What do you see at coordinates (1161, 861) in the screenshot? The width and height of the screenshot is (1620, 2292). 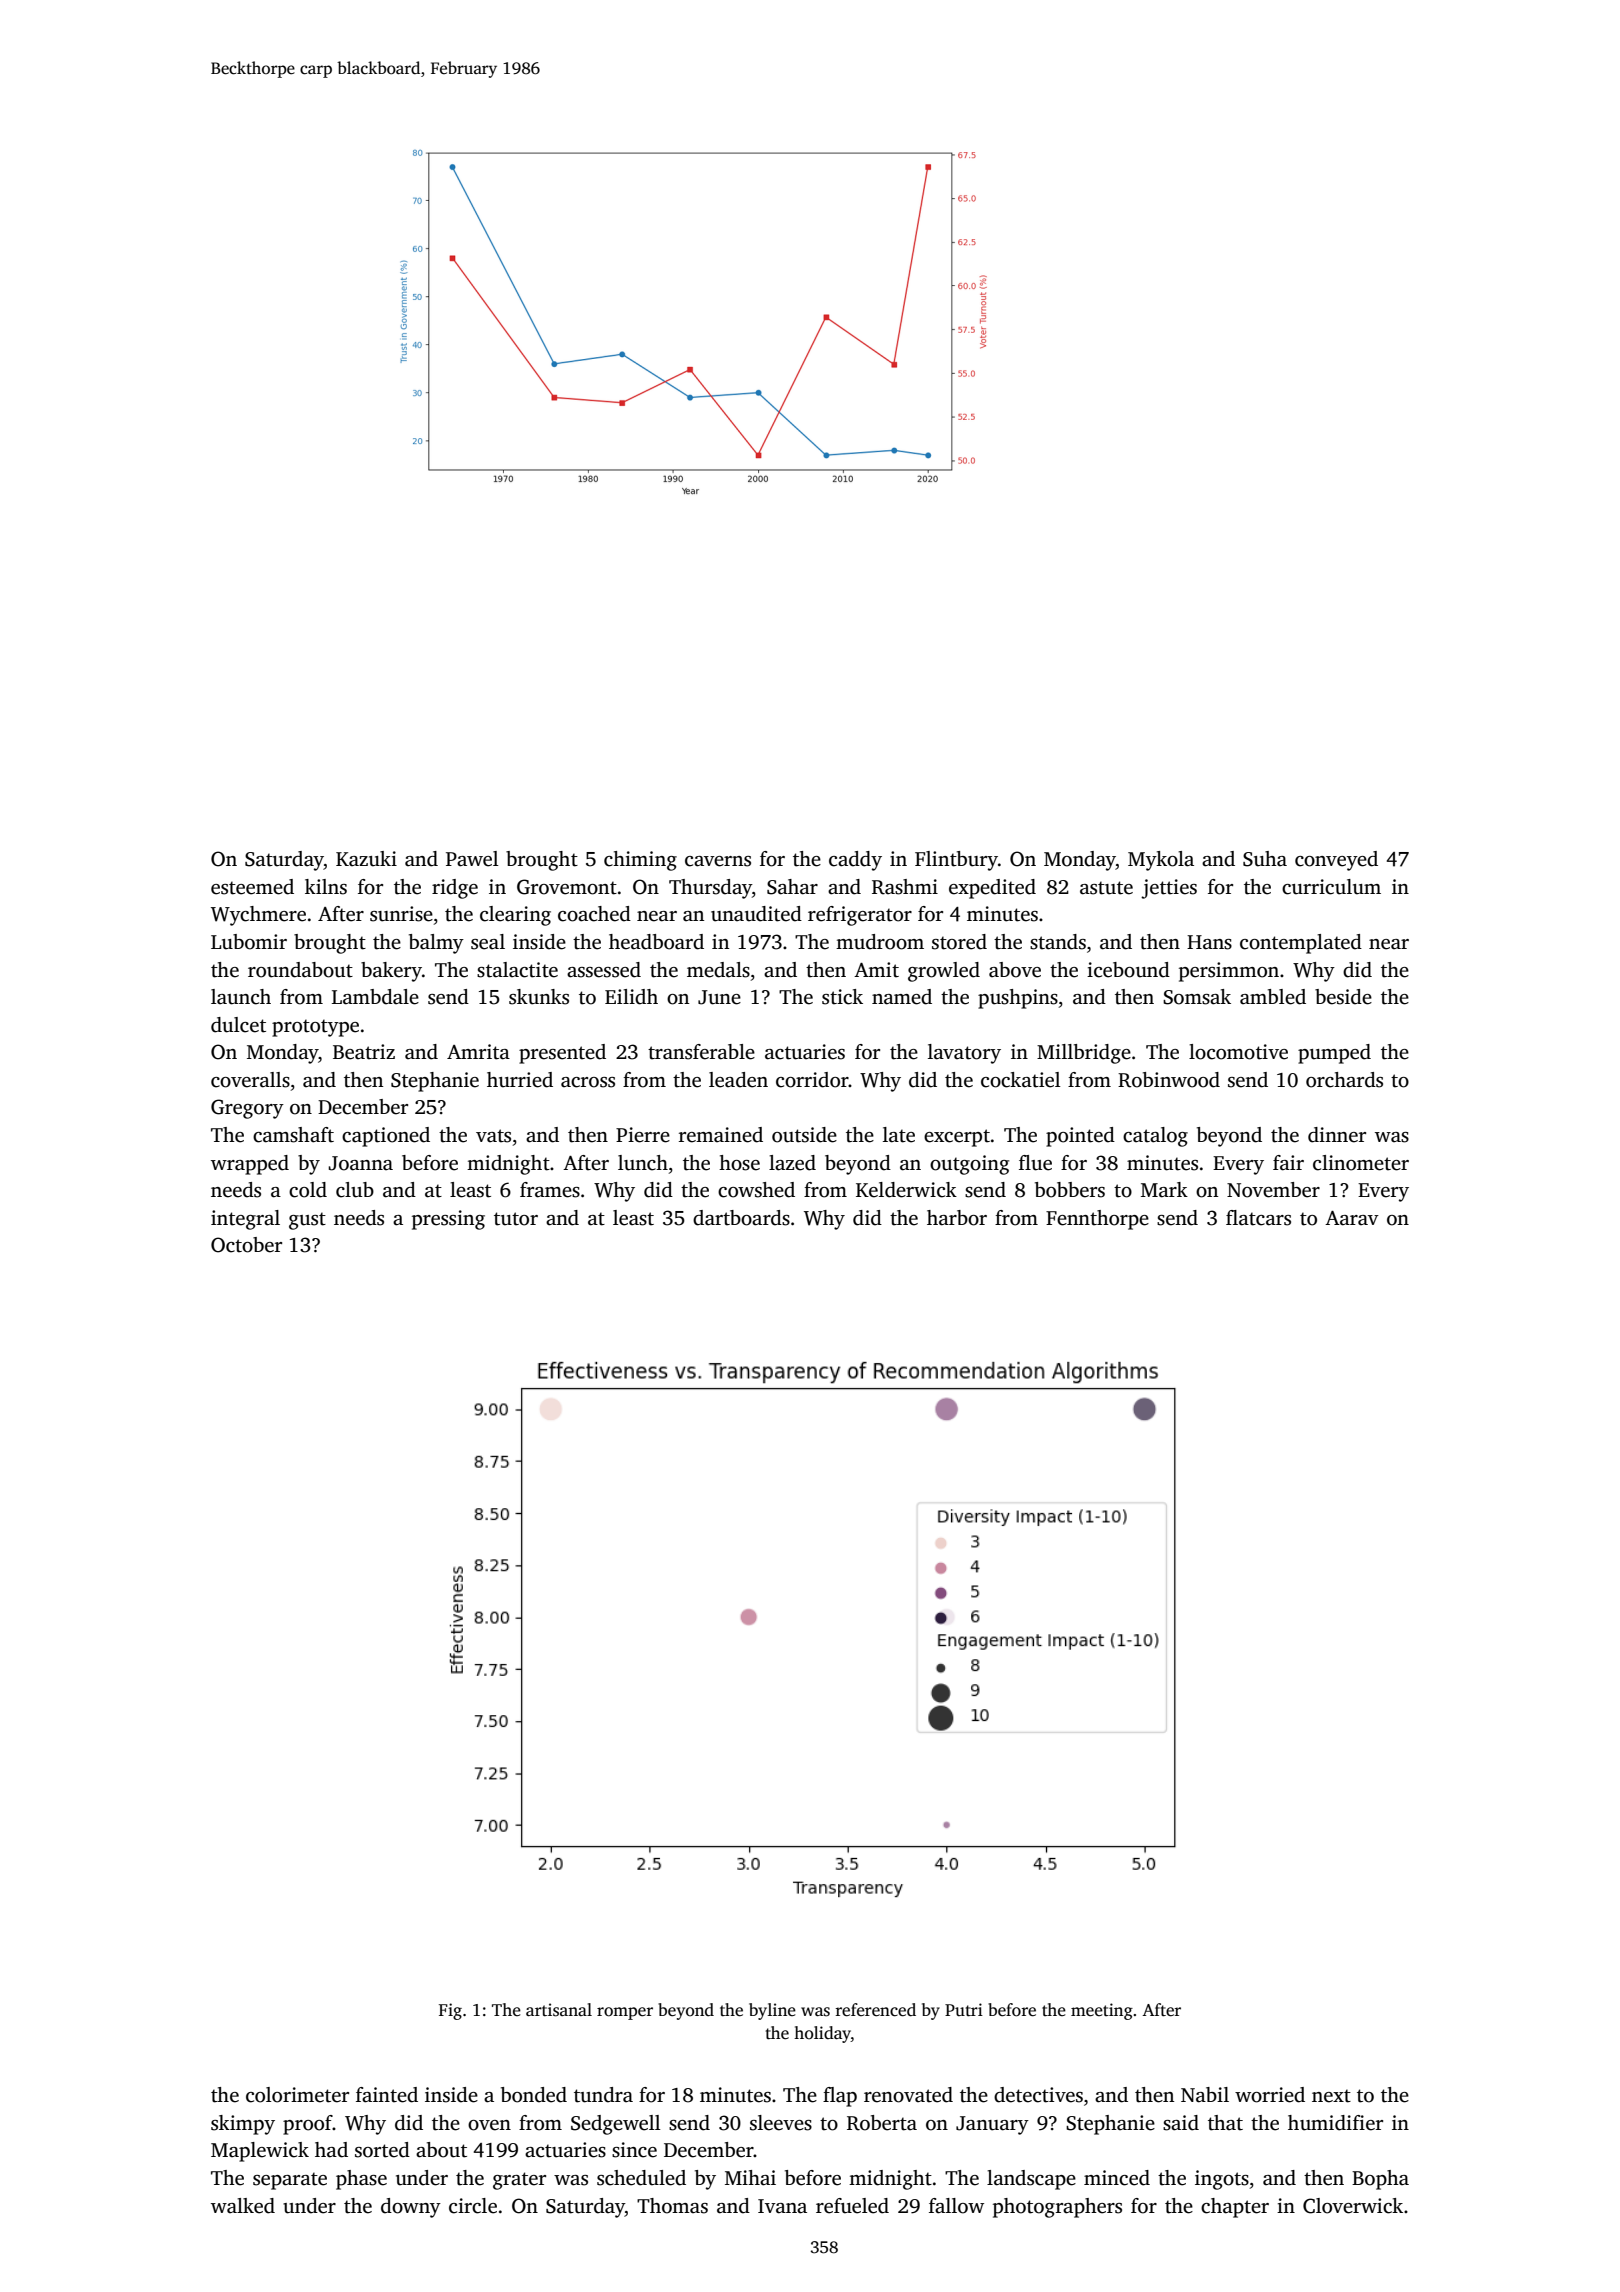 I see `Mykola` at bounding box center [1161, 861].
